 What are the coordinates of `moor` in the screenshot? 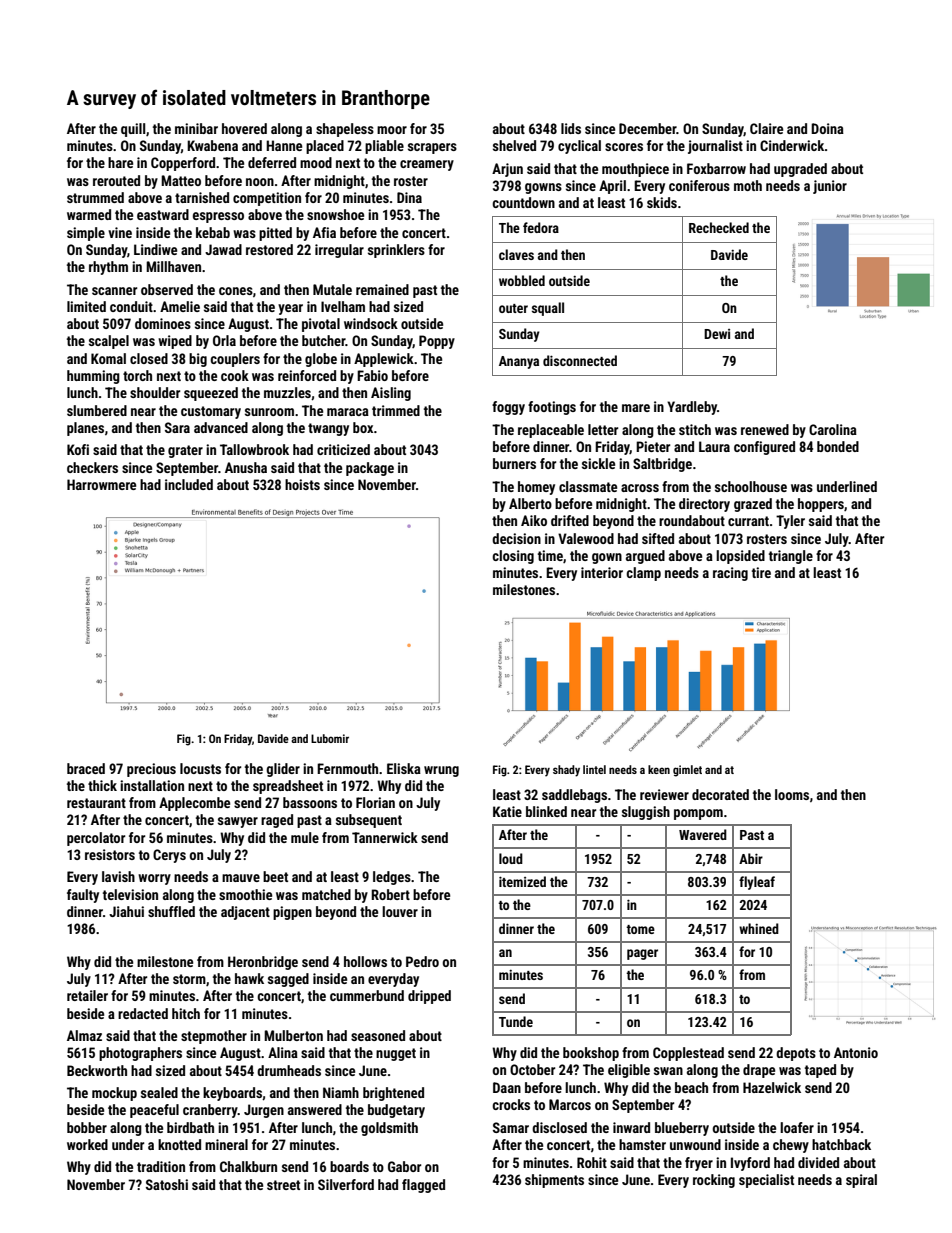 It's located at (392, 130).
